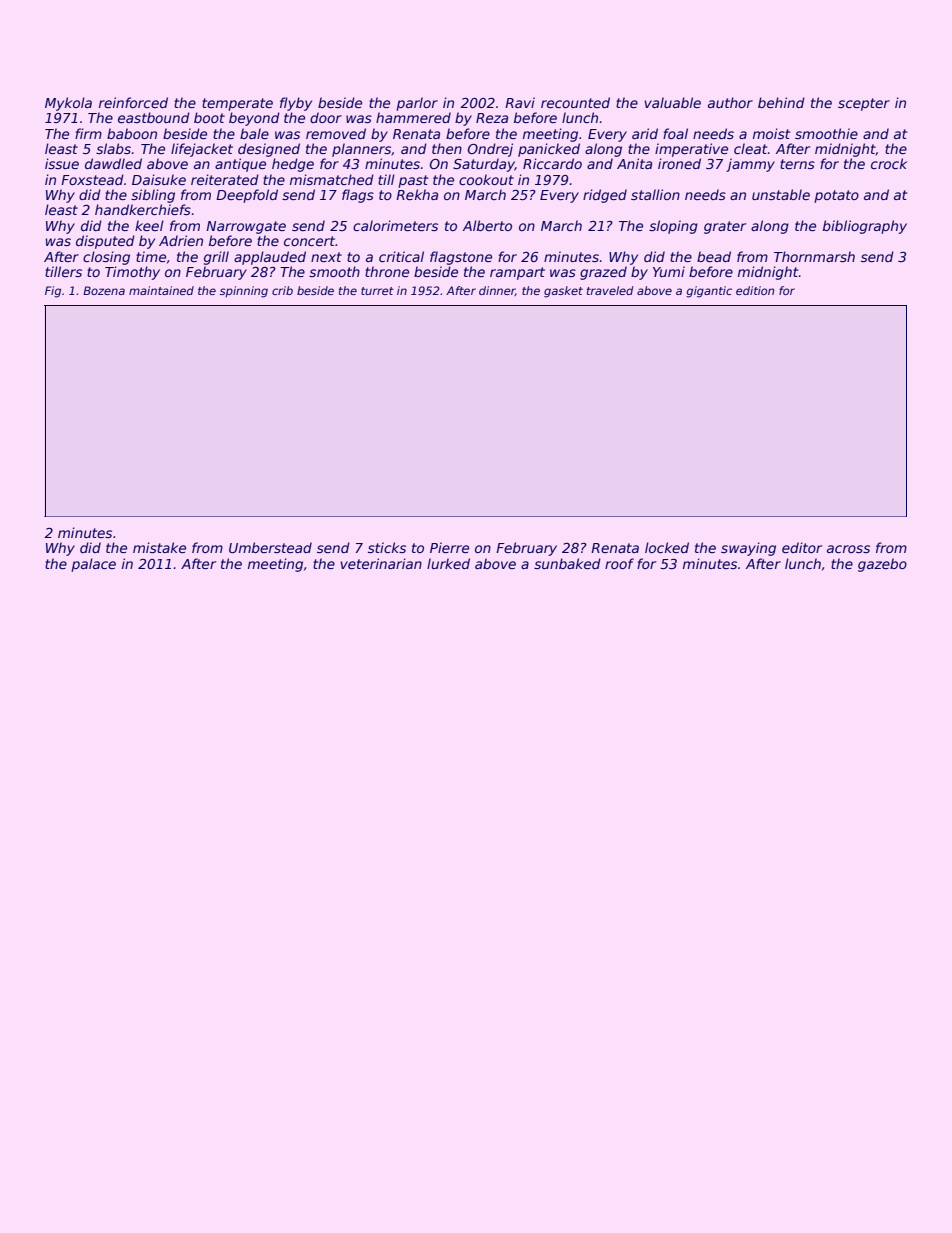 The height and width of the document is (1233, 952). Describe the element at coordinates (486, 179) in the document. I see `cookout` at that location.
